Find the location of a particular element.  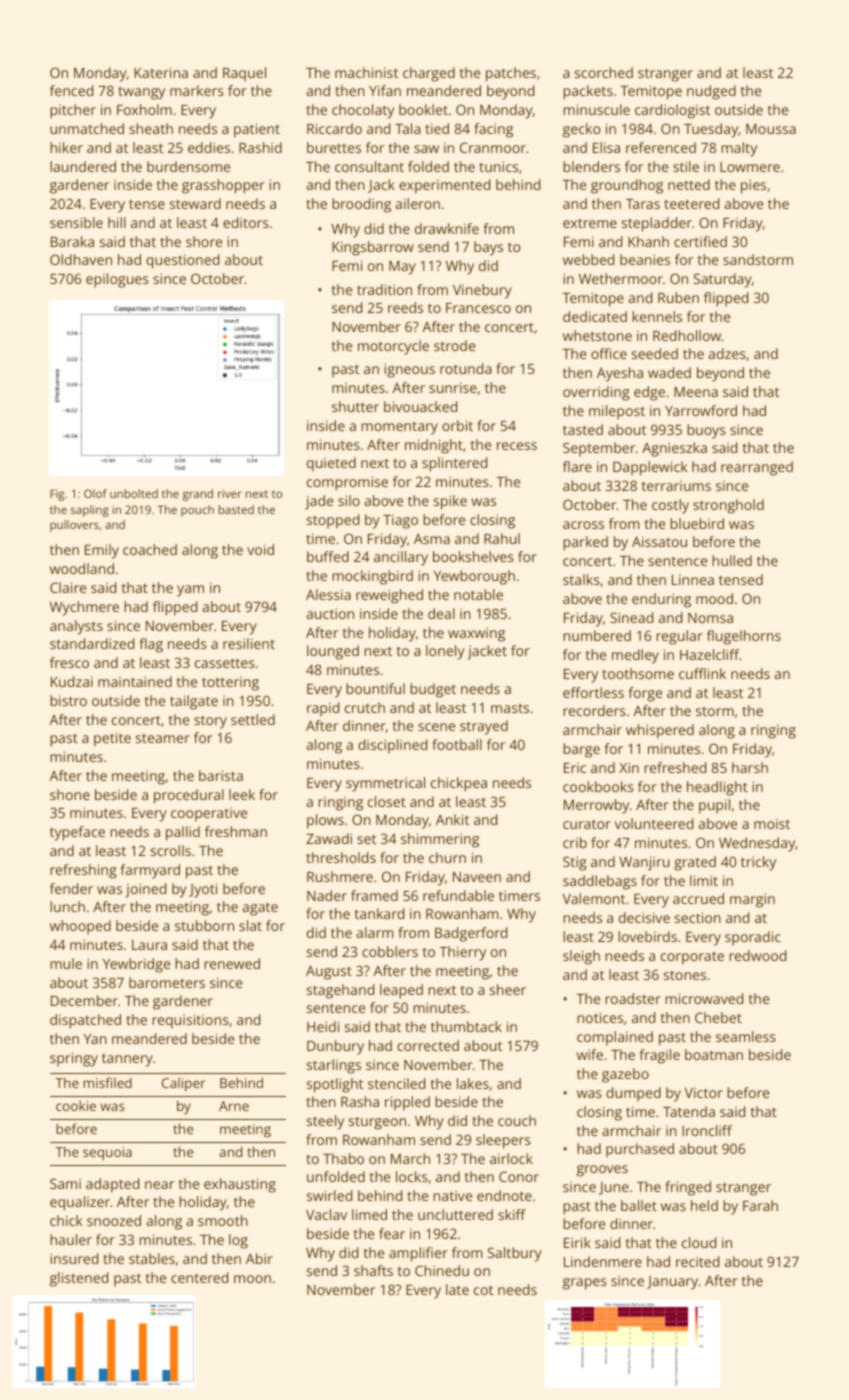

masts is located at coordinates (510, 708).
